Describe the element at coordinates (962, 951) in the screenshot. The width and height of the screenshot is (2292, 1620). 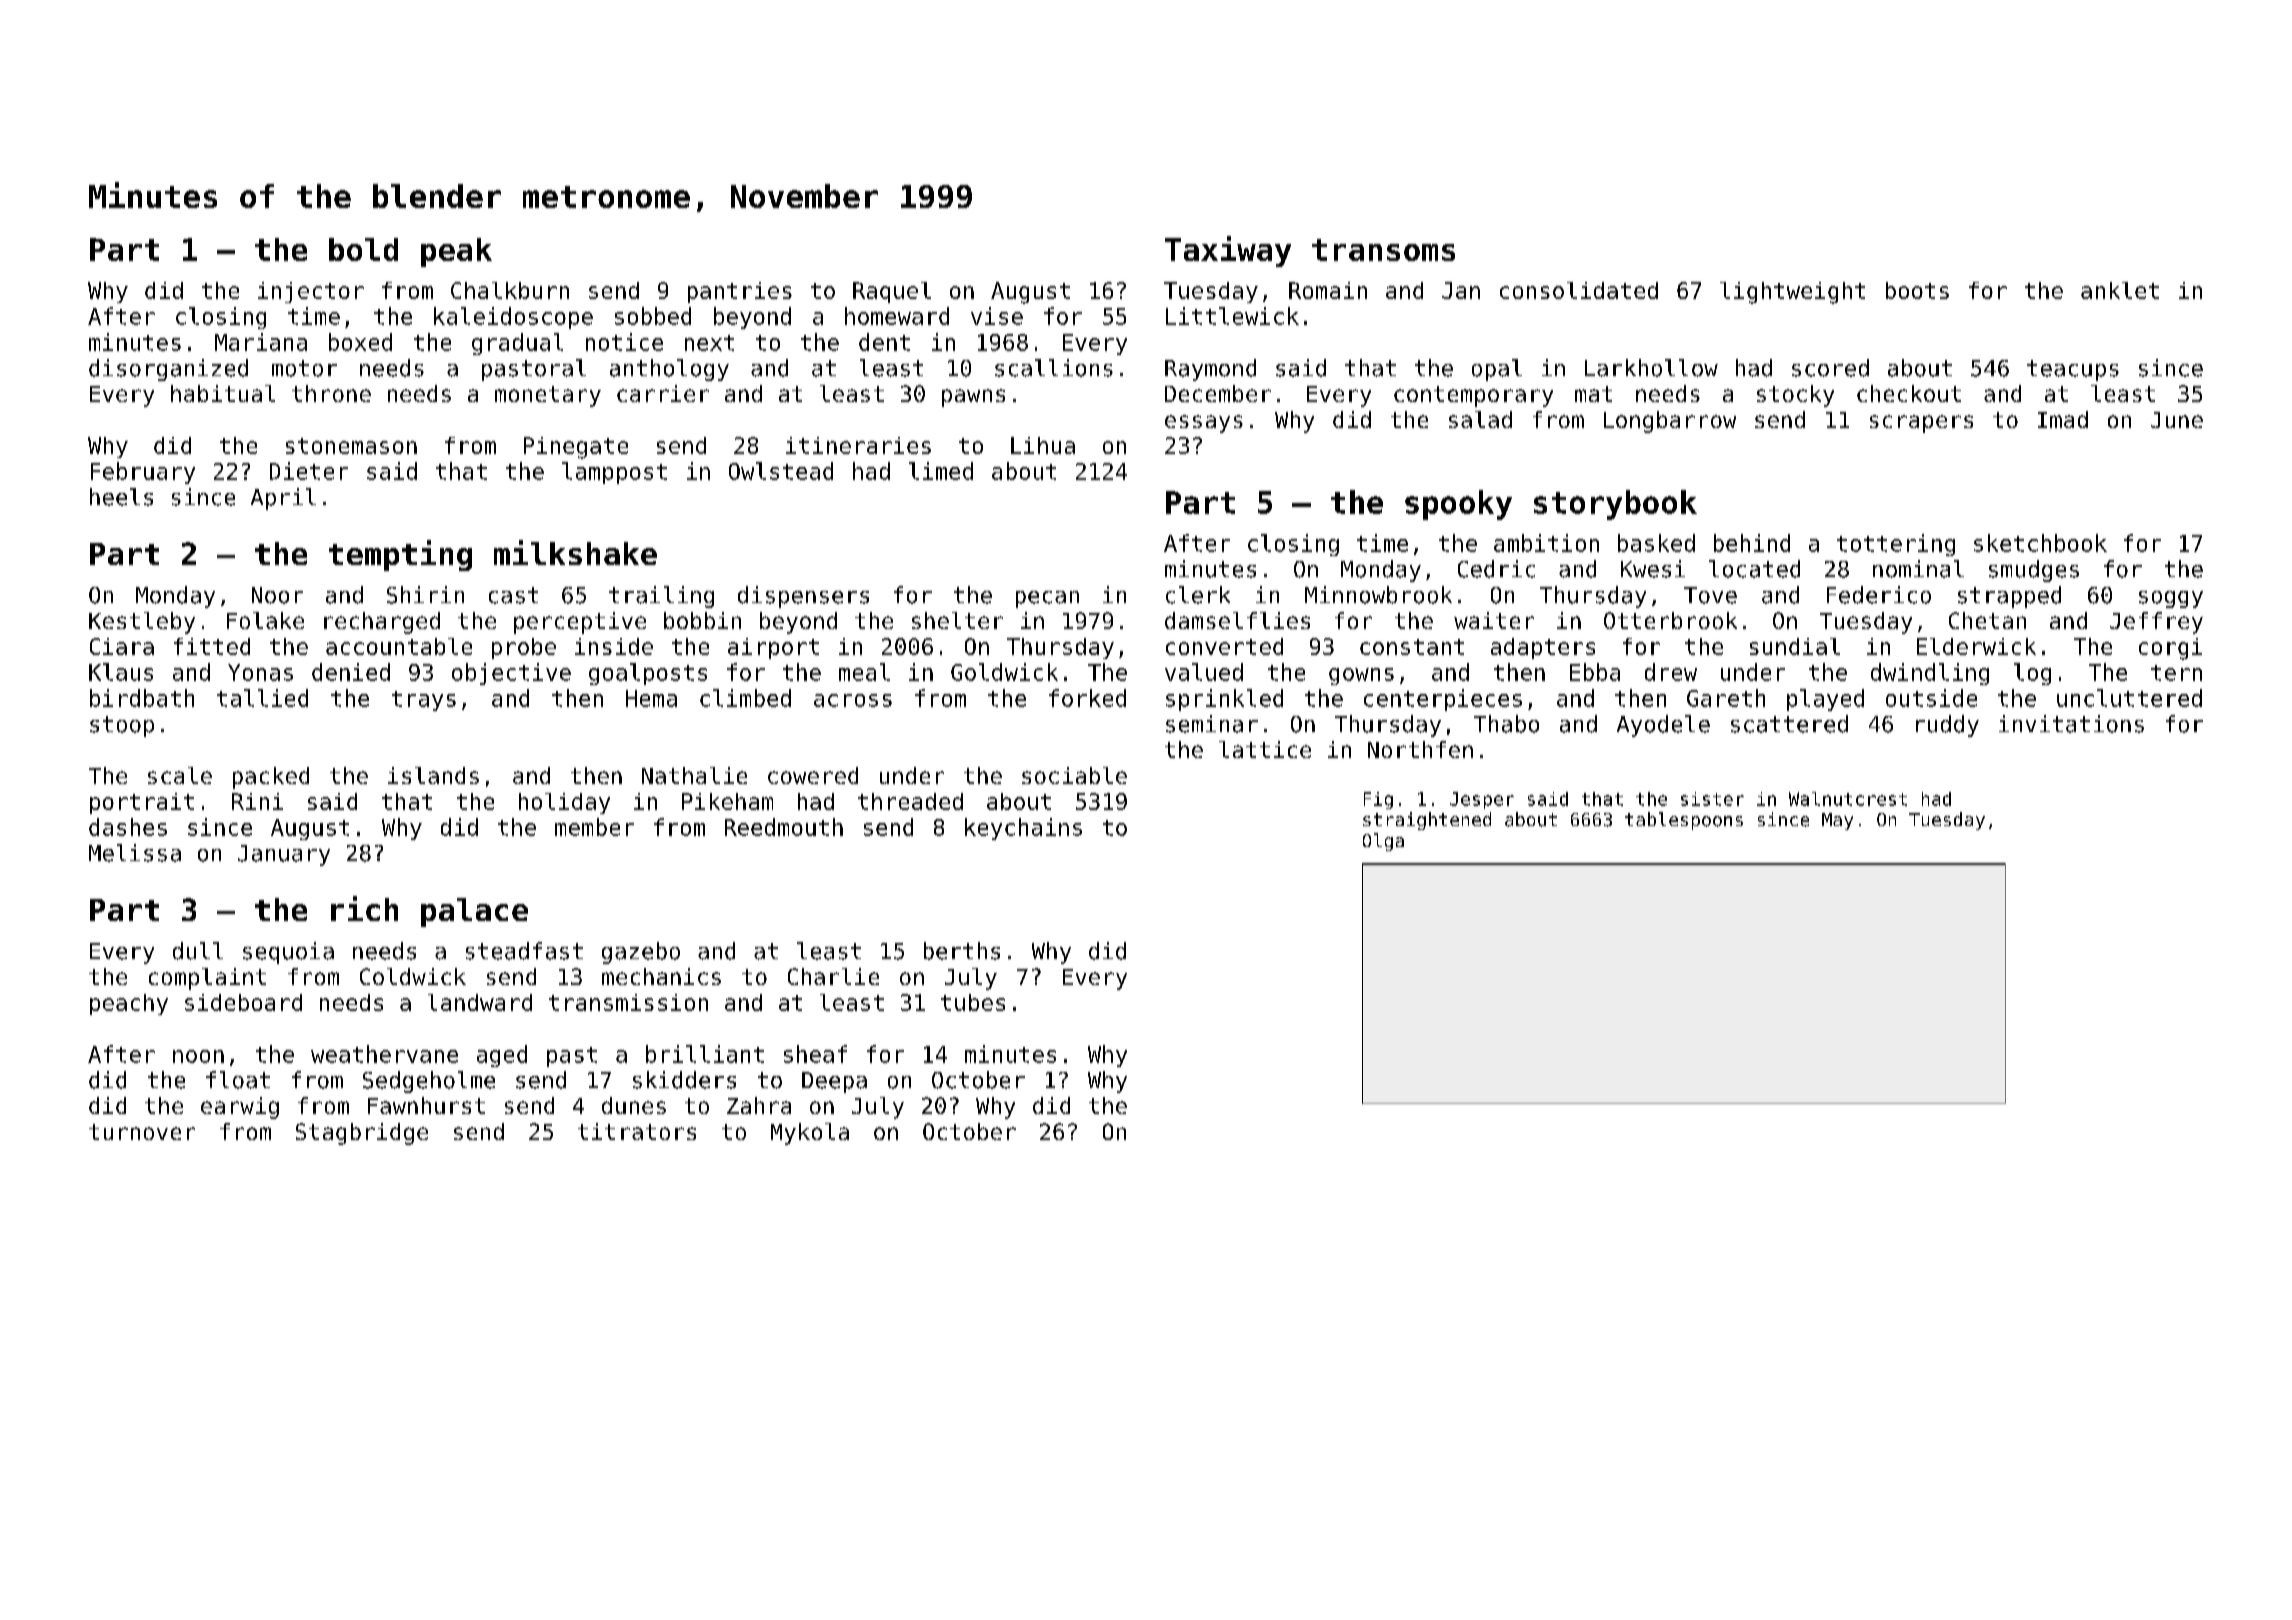
I see `berths` at that location.
